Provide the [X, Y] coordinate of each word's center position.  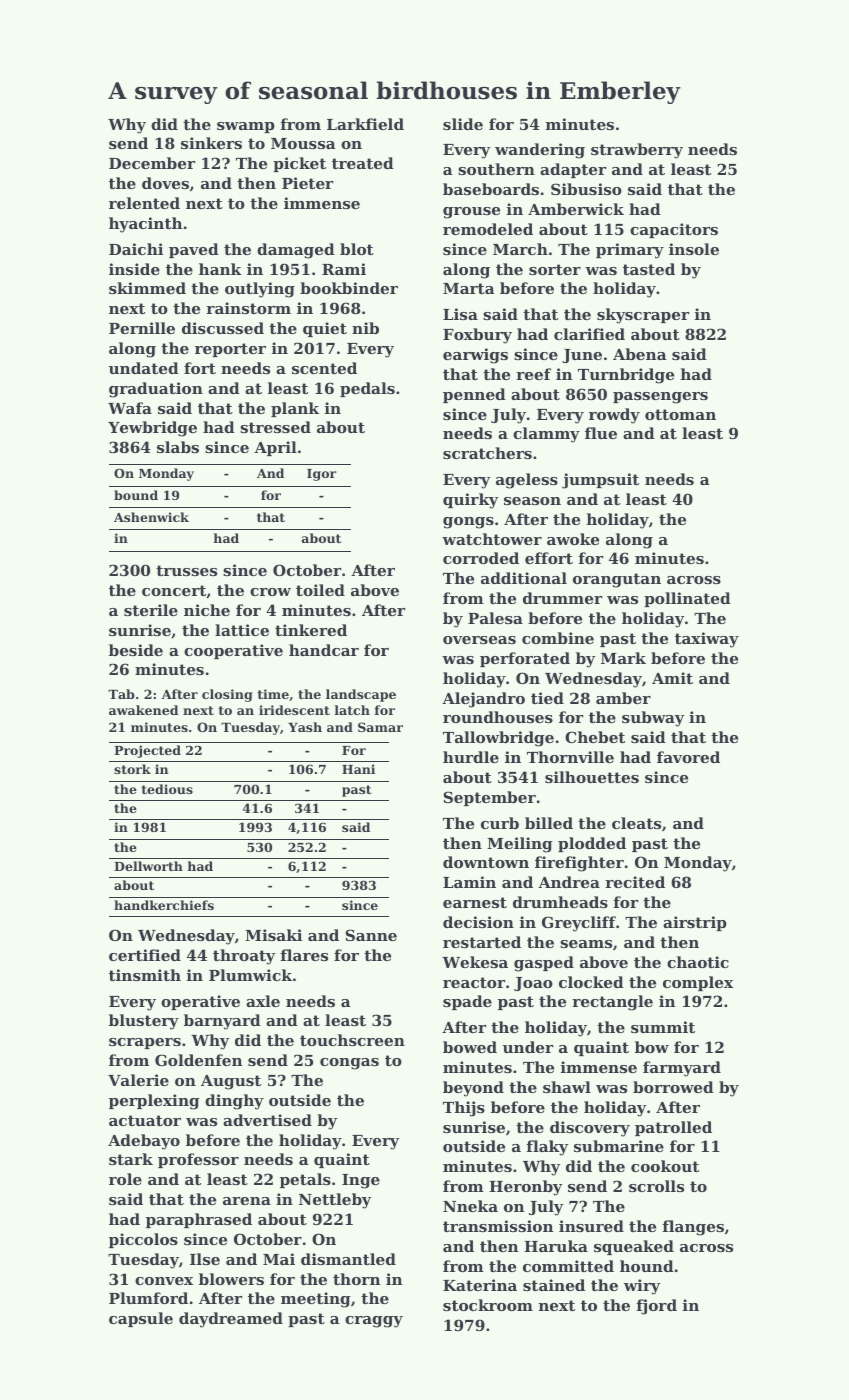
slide [463, 124]
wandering [540, 151]
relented [144, 203]
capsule [141, 1319]
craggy [374, 1322]
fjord [657, 1307]
